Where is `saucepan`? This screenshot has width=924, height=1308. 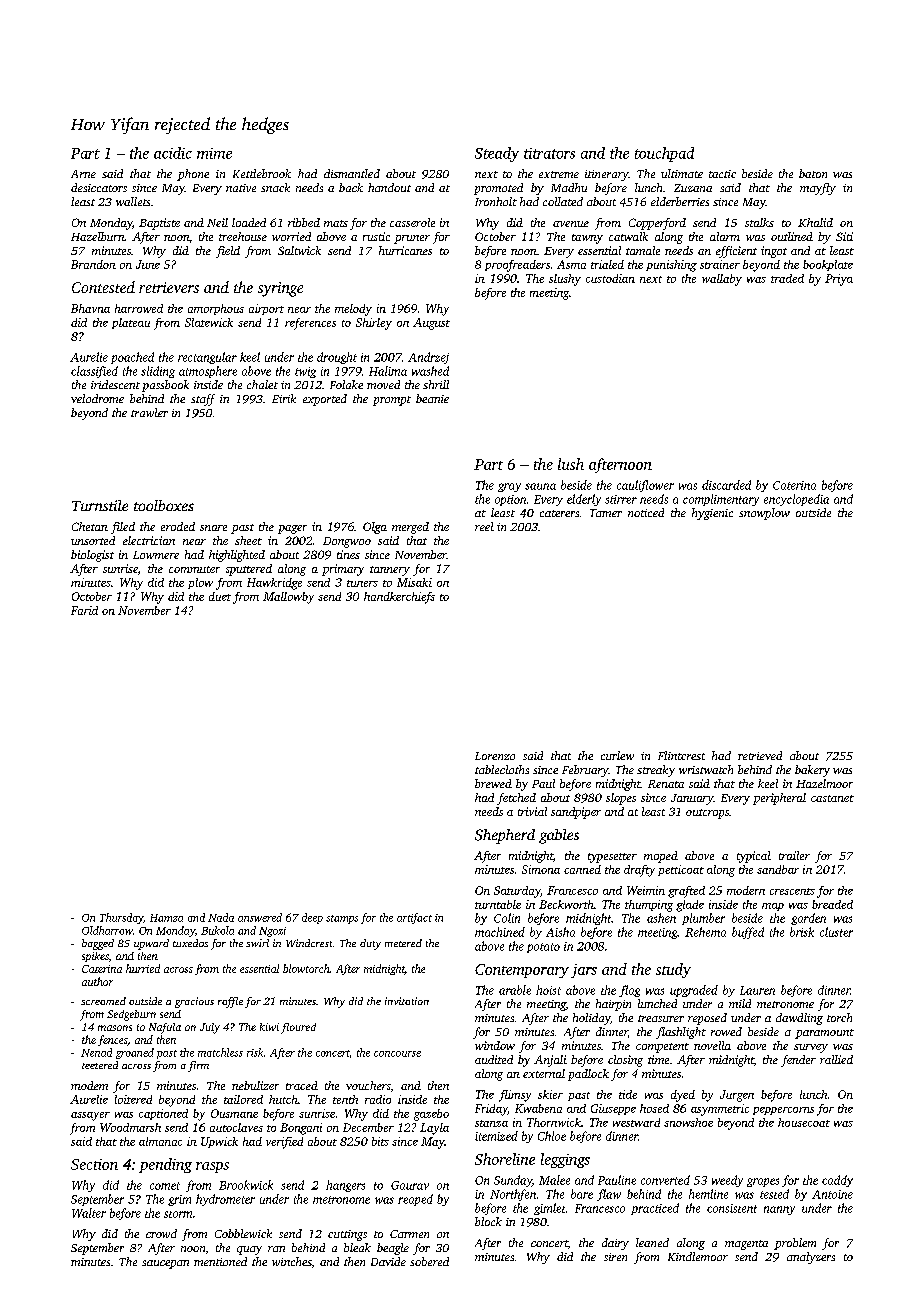 saucepan is located at coordinates (165, 1264).
